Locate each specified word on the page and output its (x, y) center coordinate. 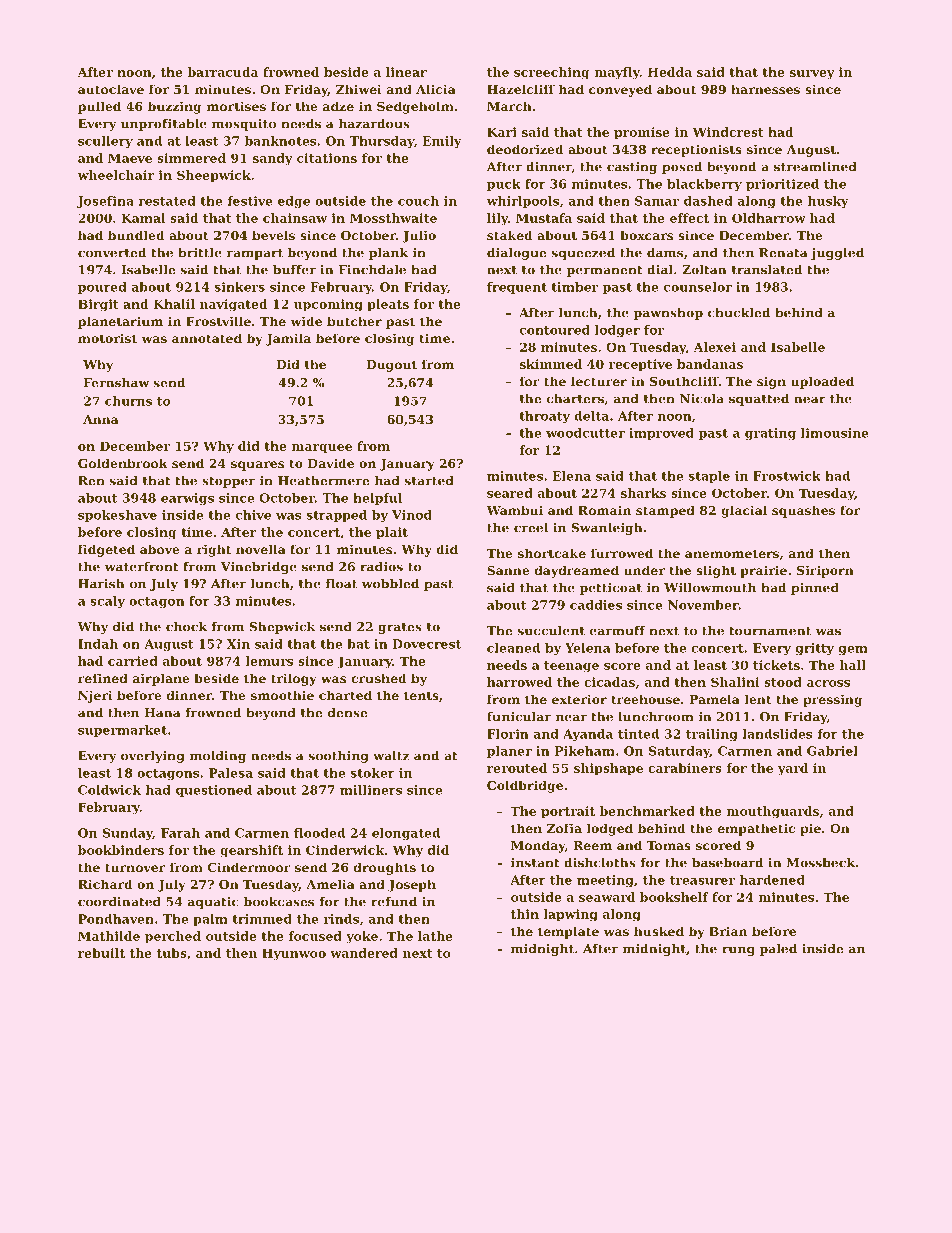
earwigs (187, 499)
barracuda (223, 72)
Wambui (515, 510)
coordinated (119, 902)
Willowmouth (710, 588)
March (509, 106)
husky (828, 202)
